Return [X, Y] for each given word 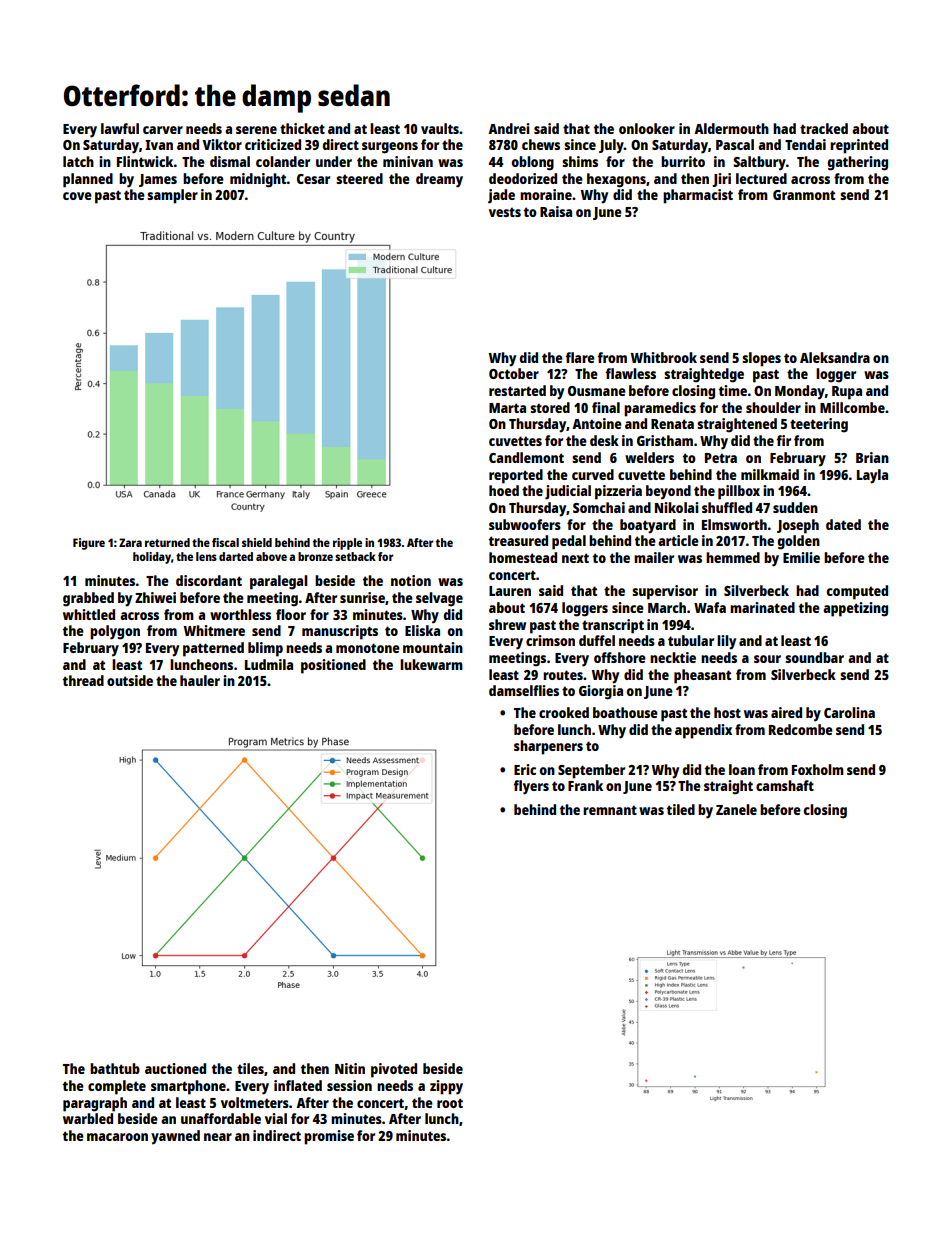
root [450, 1103]
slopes [761, 359]
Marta [507, 408]
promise [329, 1137]
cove [77, 196]
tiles [250, 1068]
